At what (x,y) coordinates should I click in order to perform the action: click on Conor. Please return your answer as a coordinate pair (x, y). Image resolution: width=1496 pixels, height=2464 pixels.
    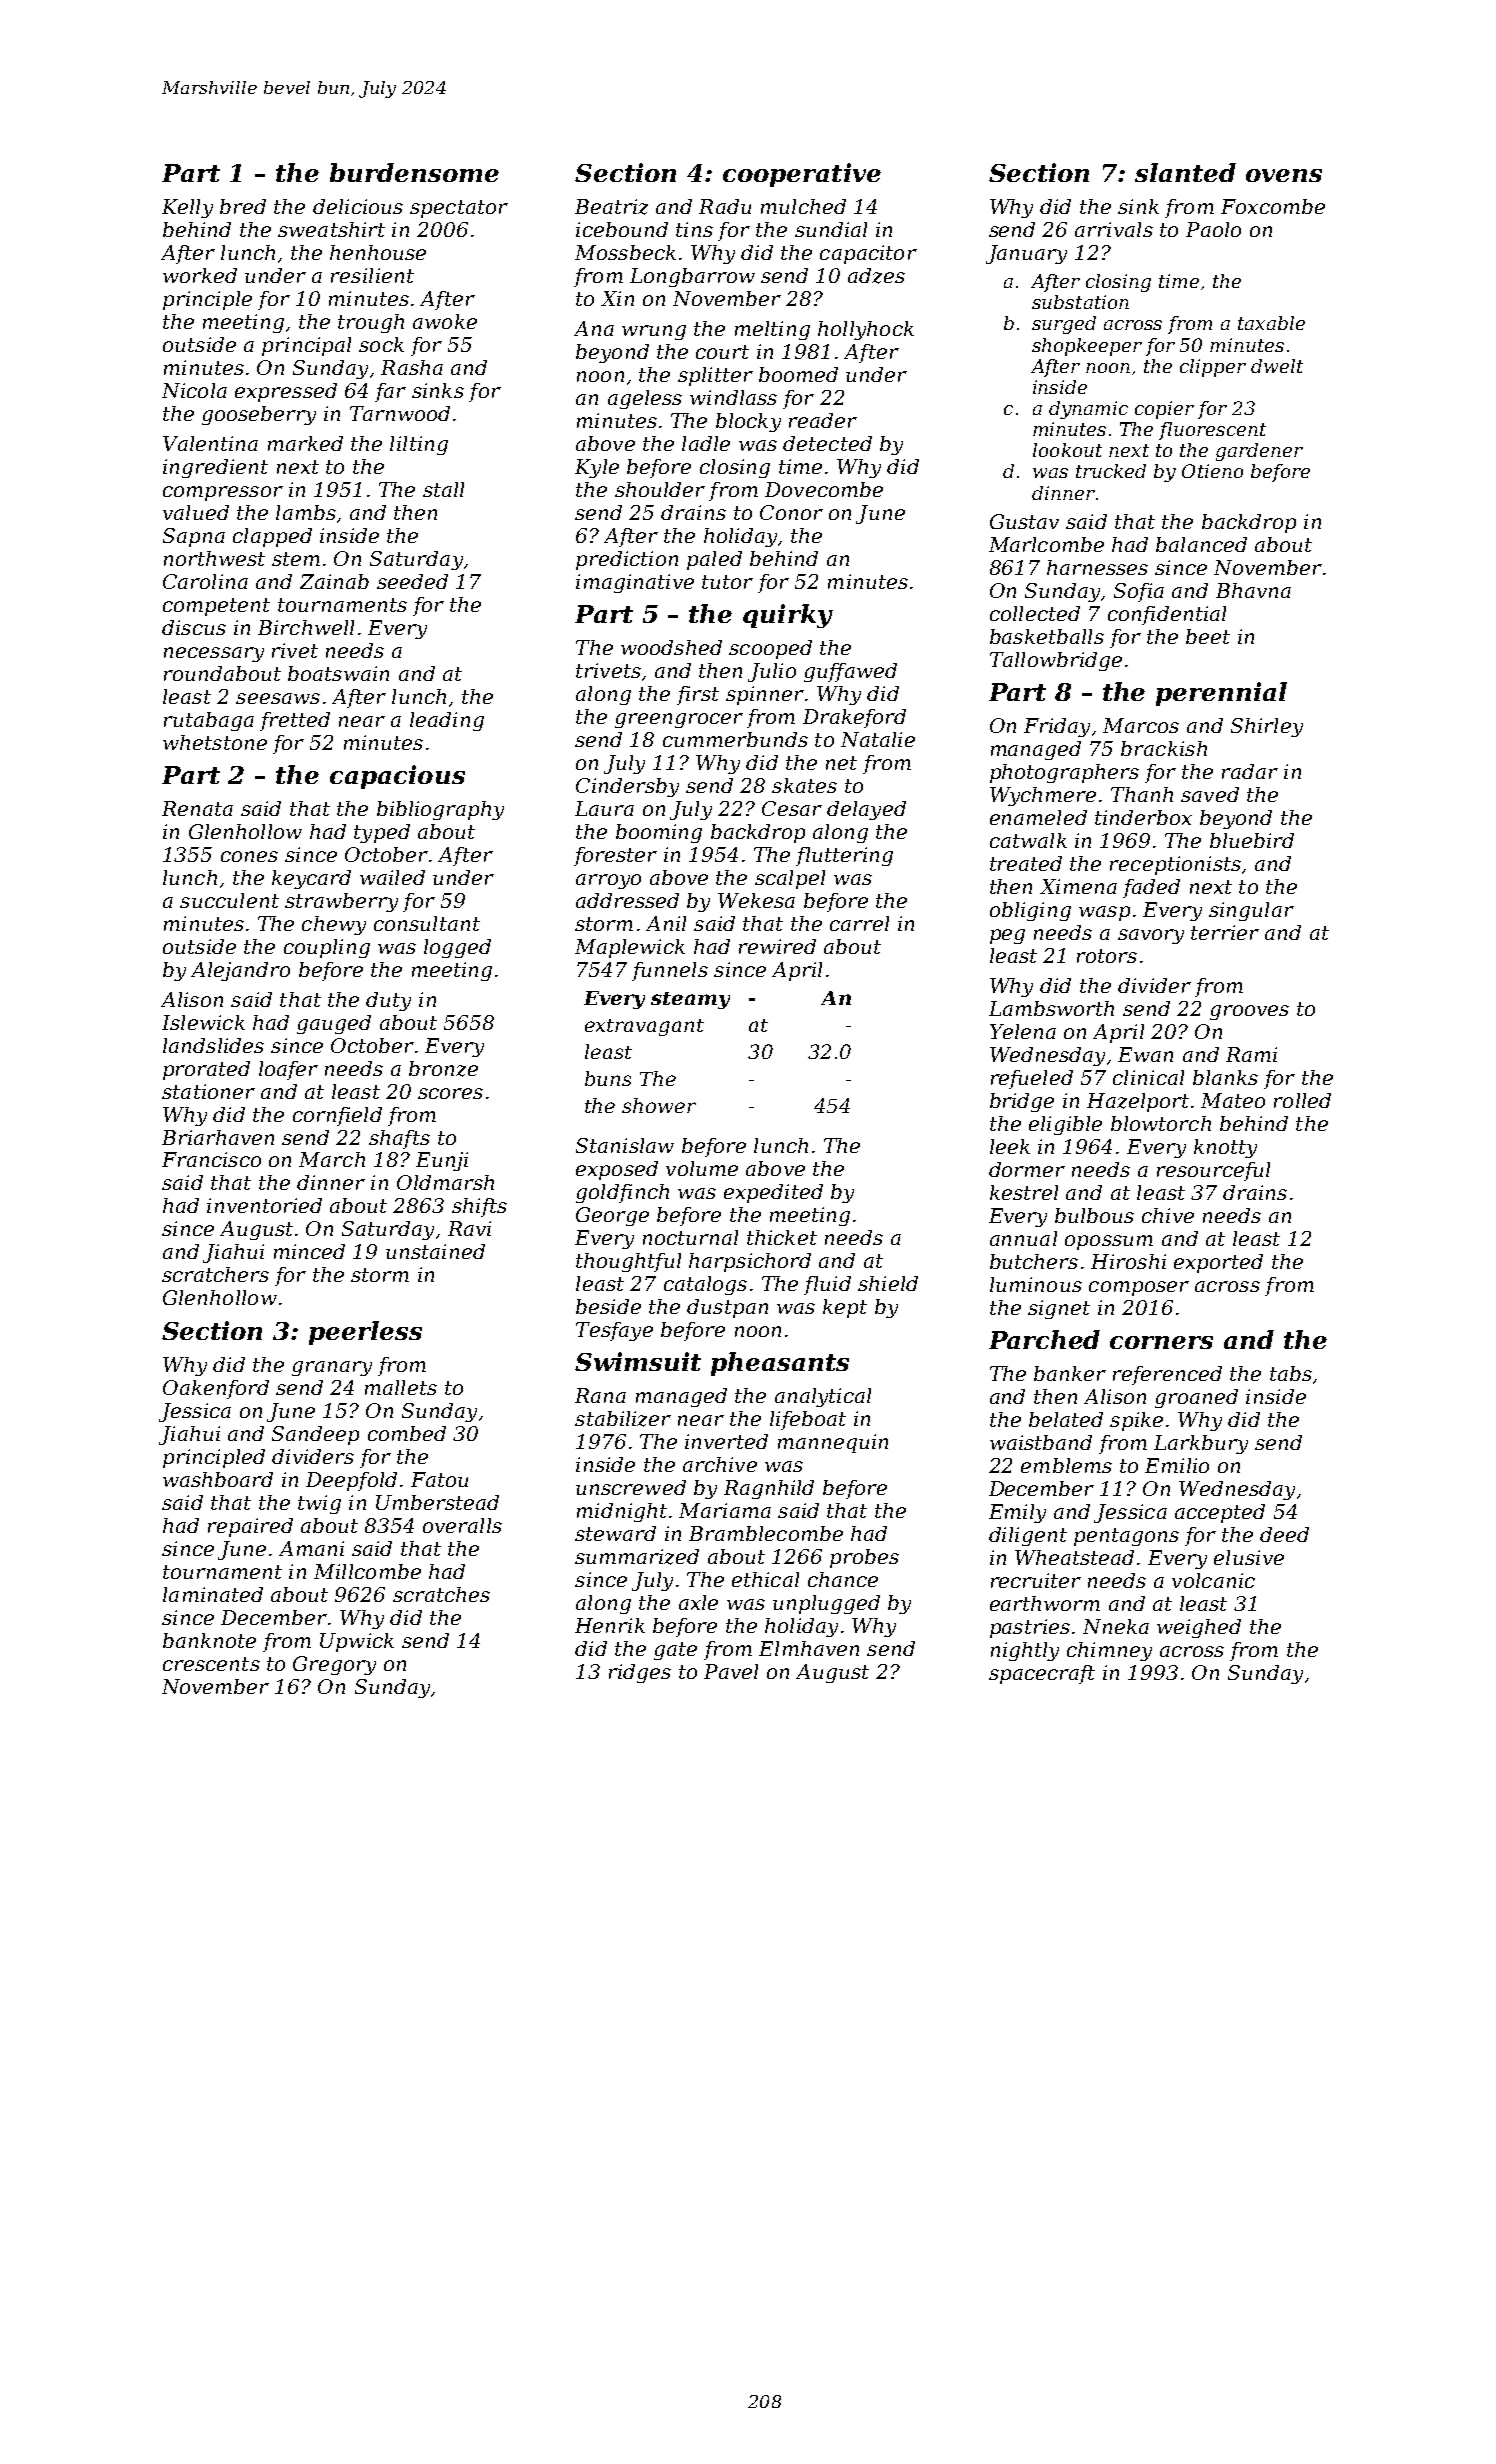
    Looking at the image, I should click on (791, 512).
